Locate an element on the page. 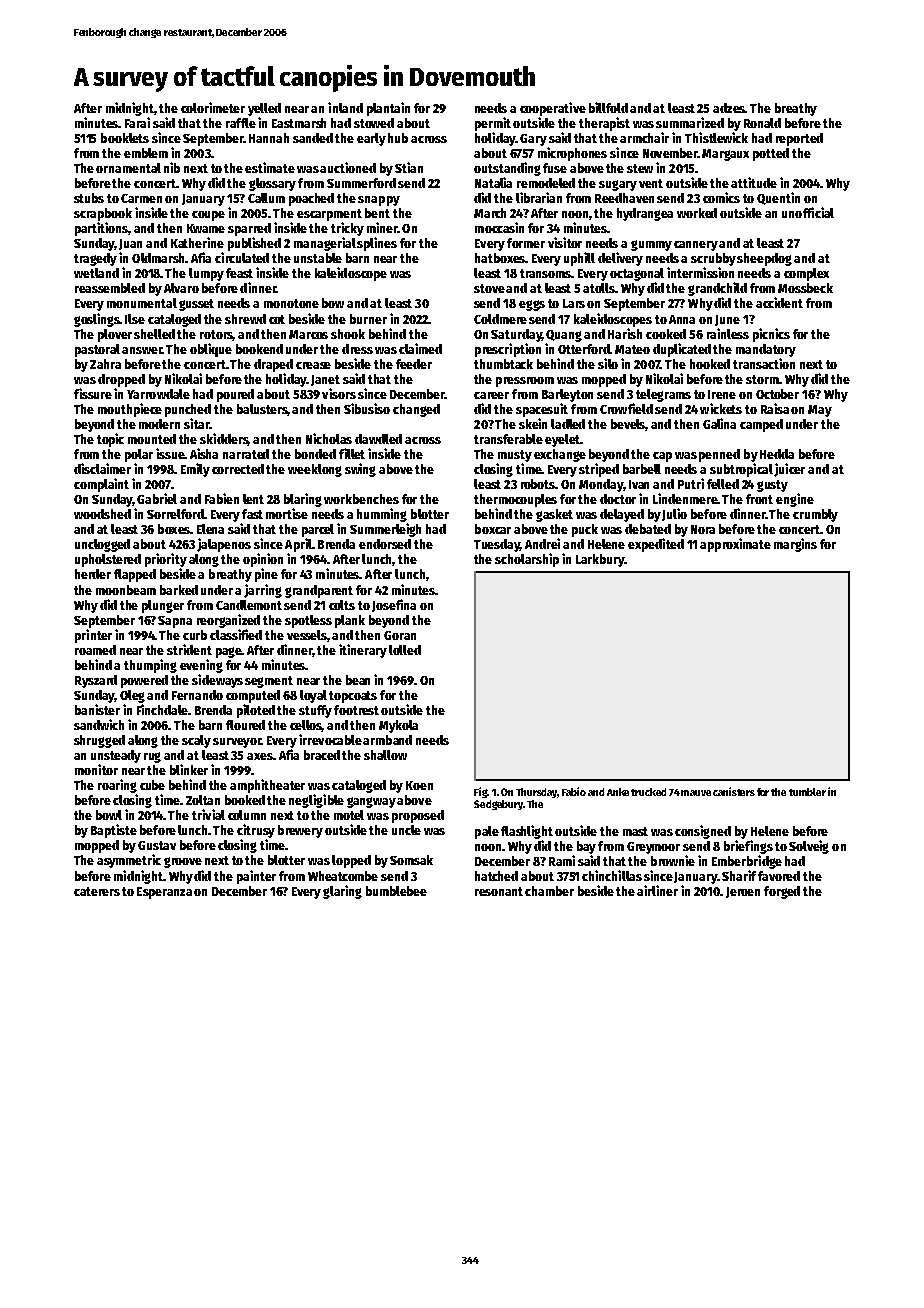 Image resolution: width=924 pixels, height=1308 pixels. tumbler is located at coordinates (807, 792).
